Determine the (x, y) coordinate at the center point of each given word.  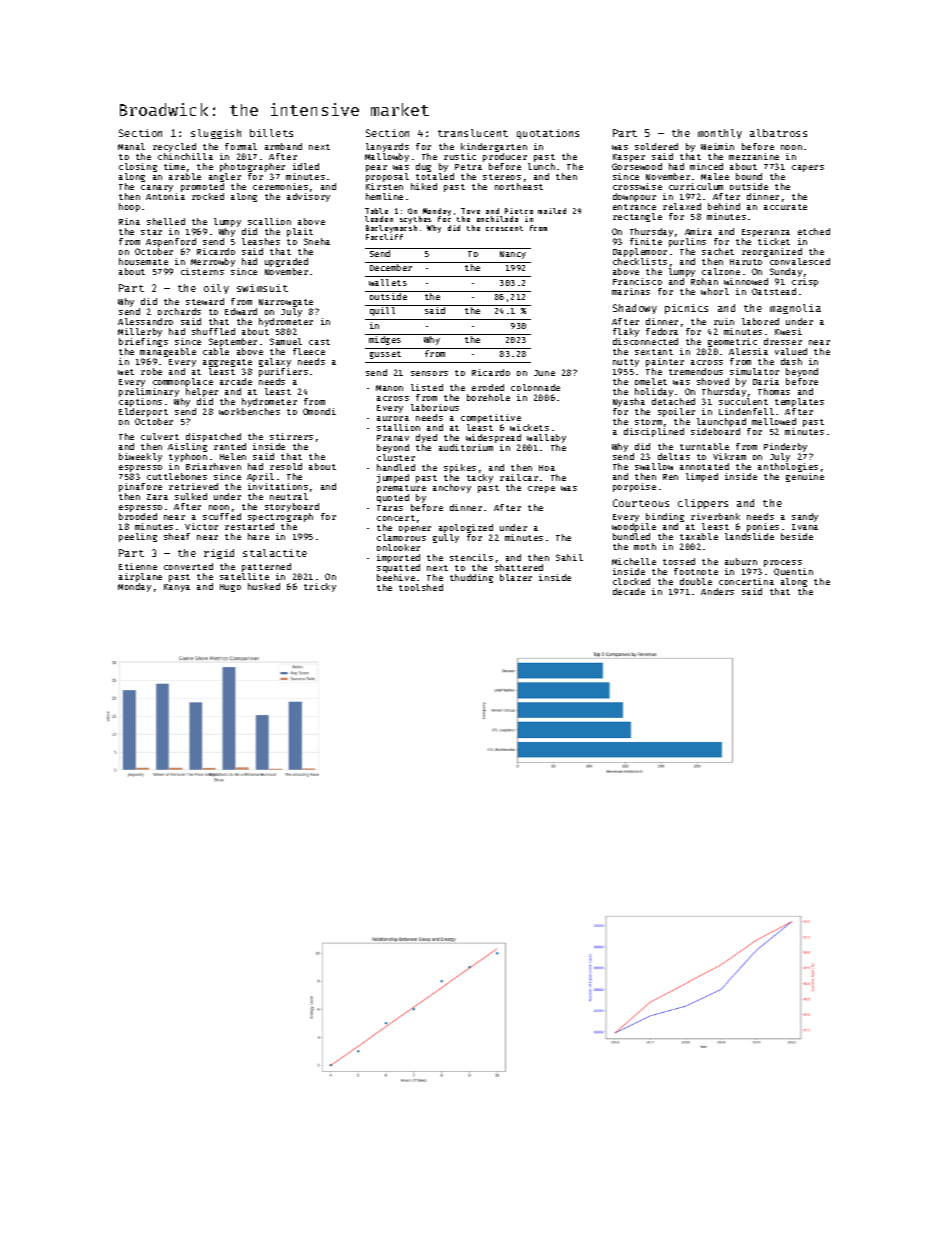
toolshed (421, 587)
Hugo (230, 588)
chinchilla (185, 156)
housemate (143, 261)
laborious (435, 407)
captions (140, 402)
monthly (720, 134)
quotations (548, 134)
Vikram (729, 456)
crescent (504, 228)
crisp (805, 282)
